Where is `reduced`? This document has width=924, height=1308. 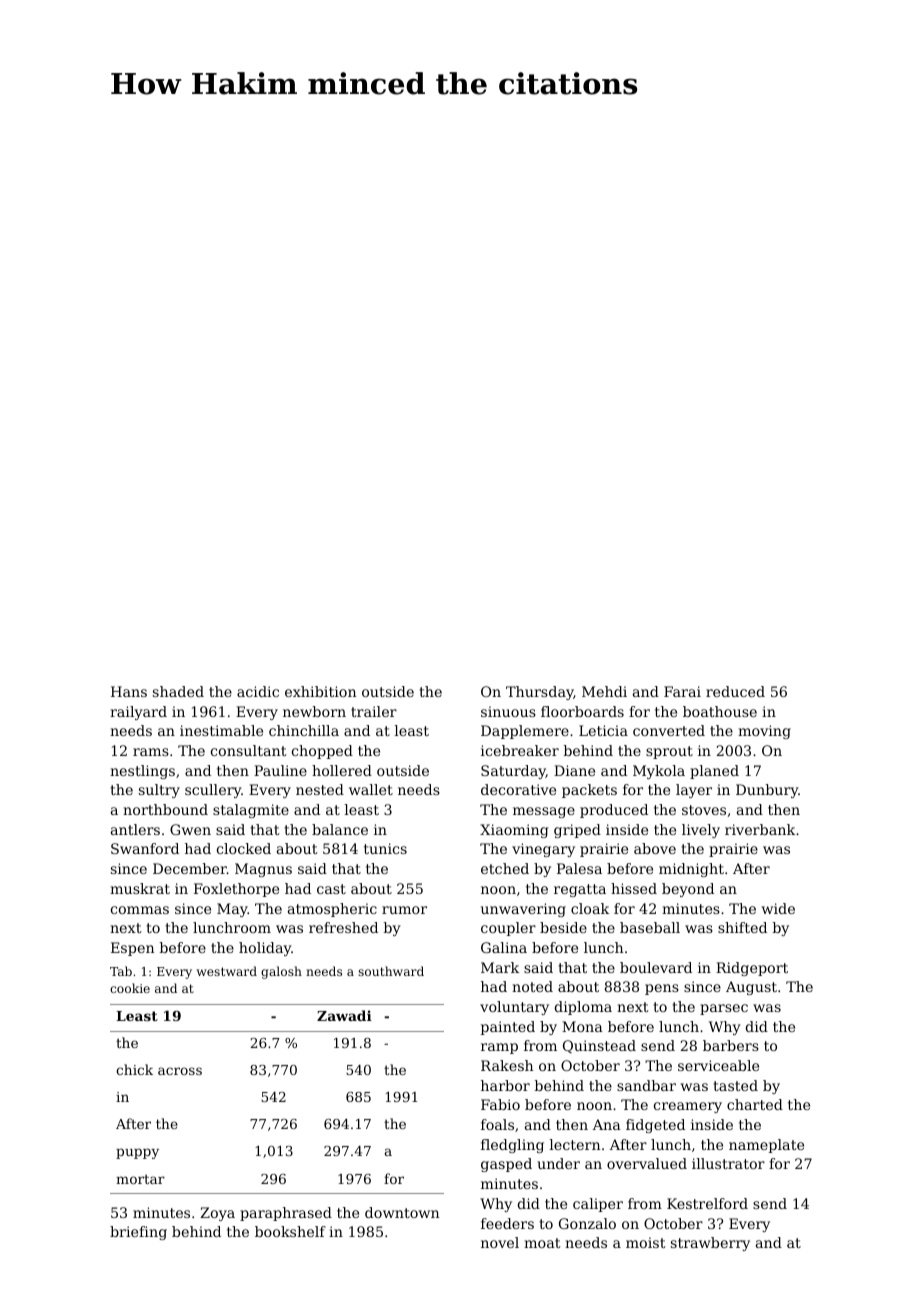 reduced is located at coordinates (735, 691).
